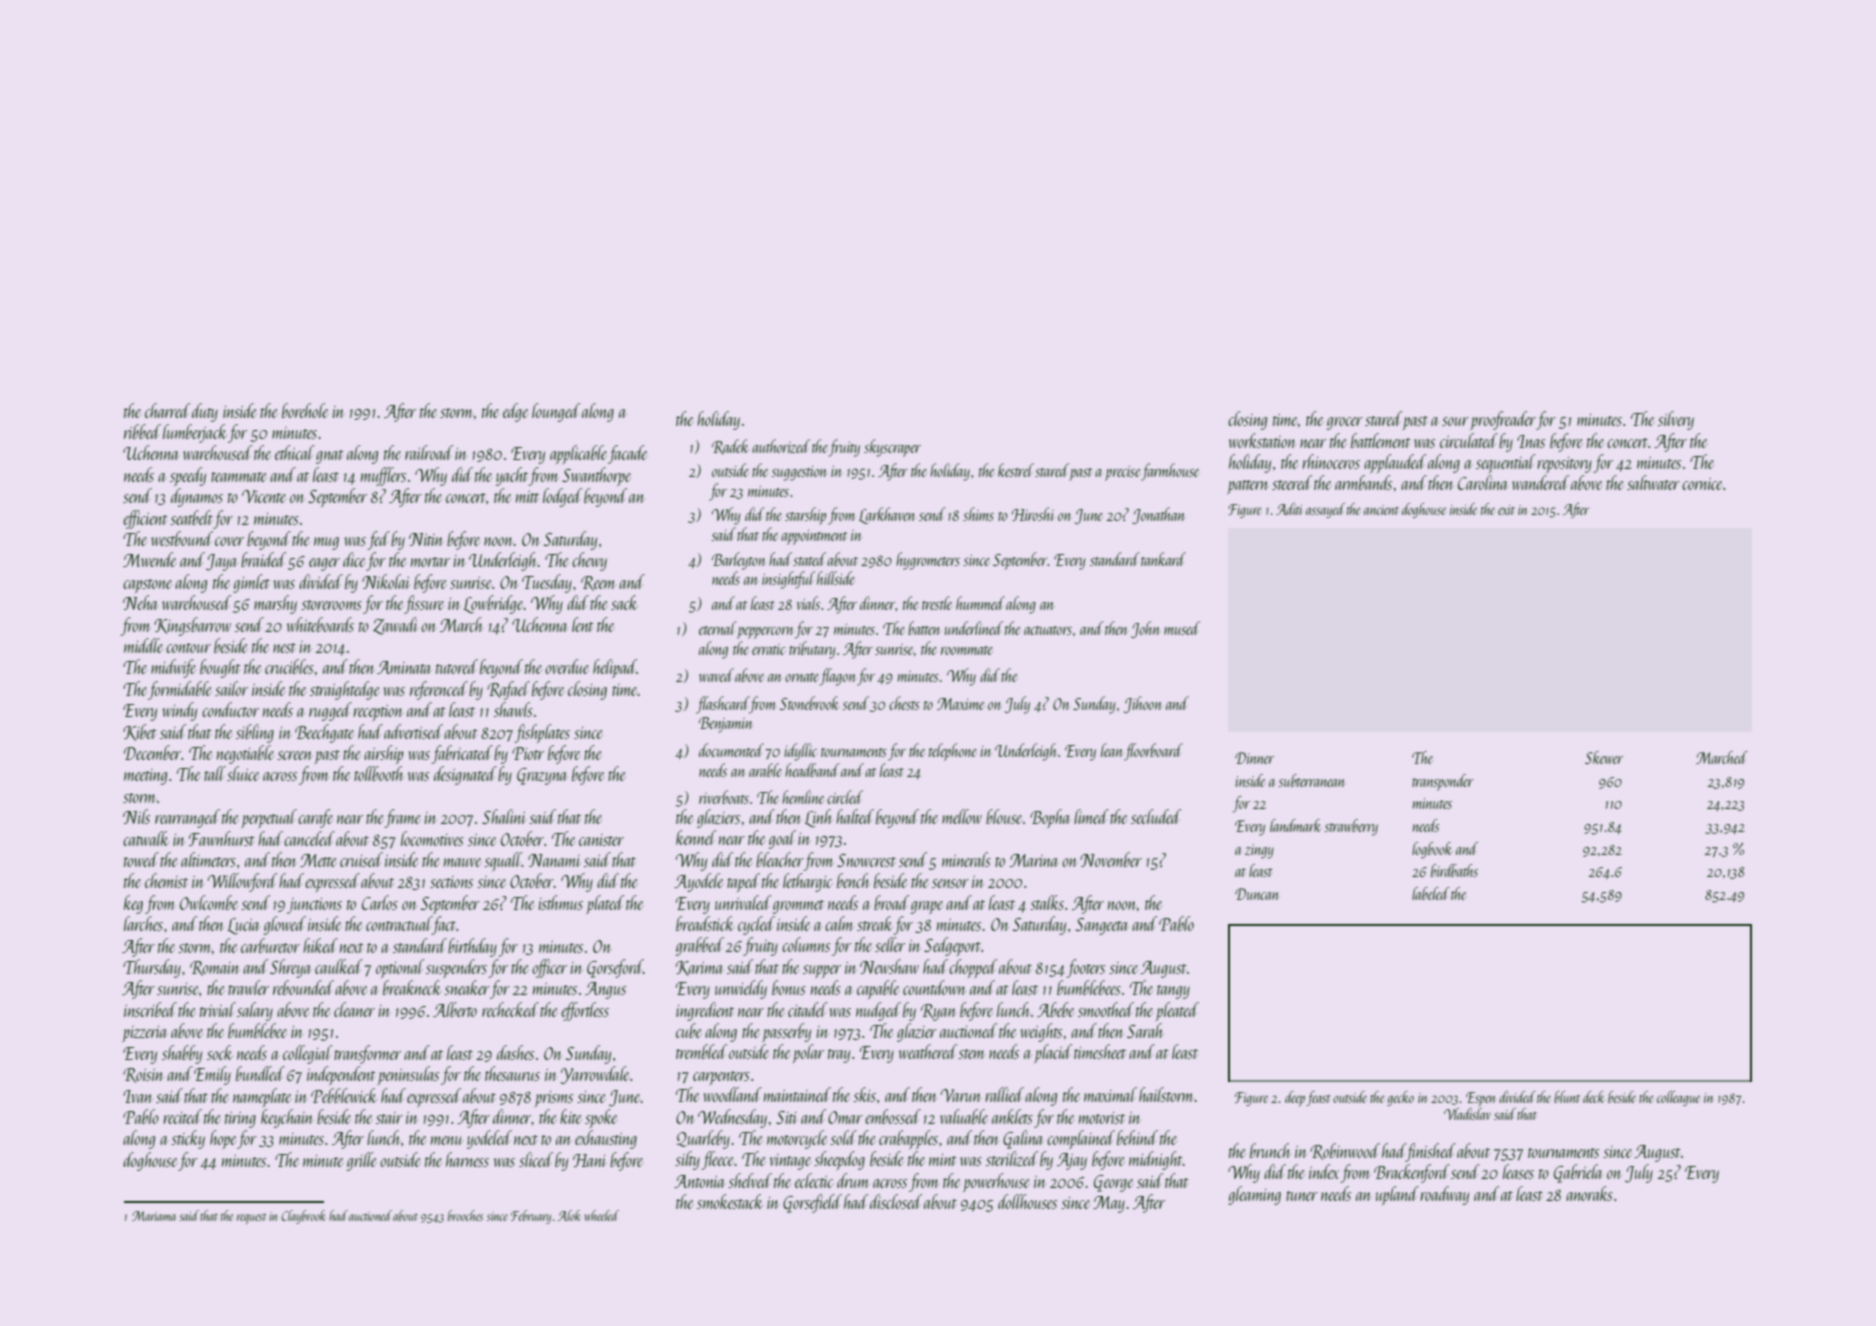 The height and width of the document is (1326, 1876). What do you see at coordinates (807, 882) in the document?
I see `lethargic` at bounding box center [807, 882].
